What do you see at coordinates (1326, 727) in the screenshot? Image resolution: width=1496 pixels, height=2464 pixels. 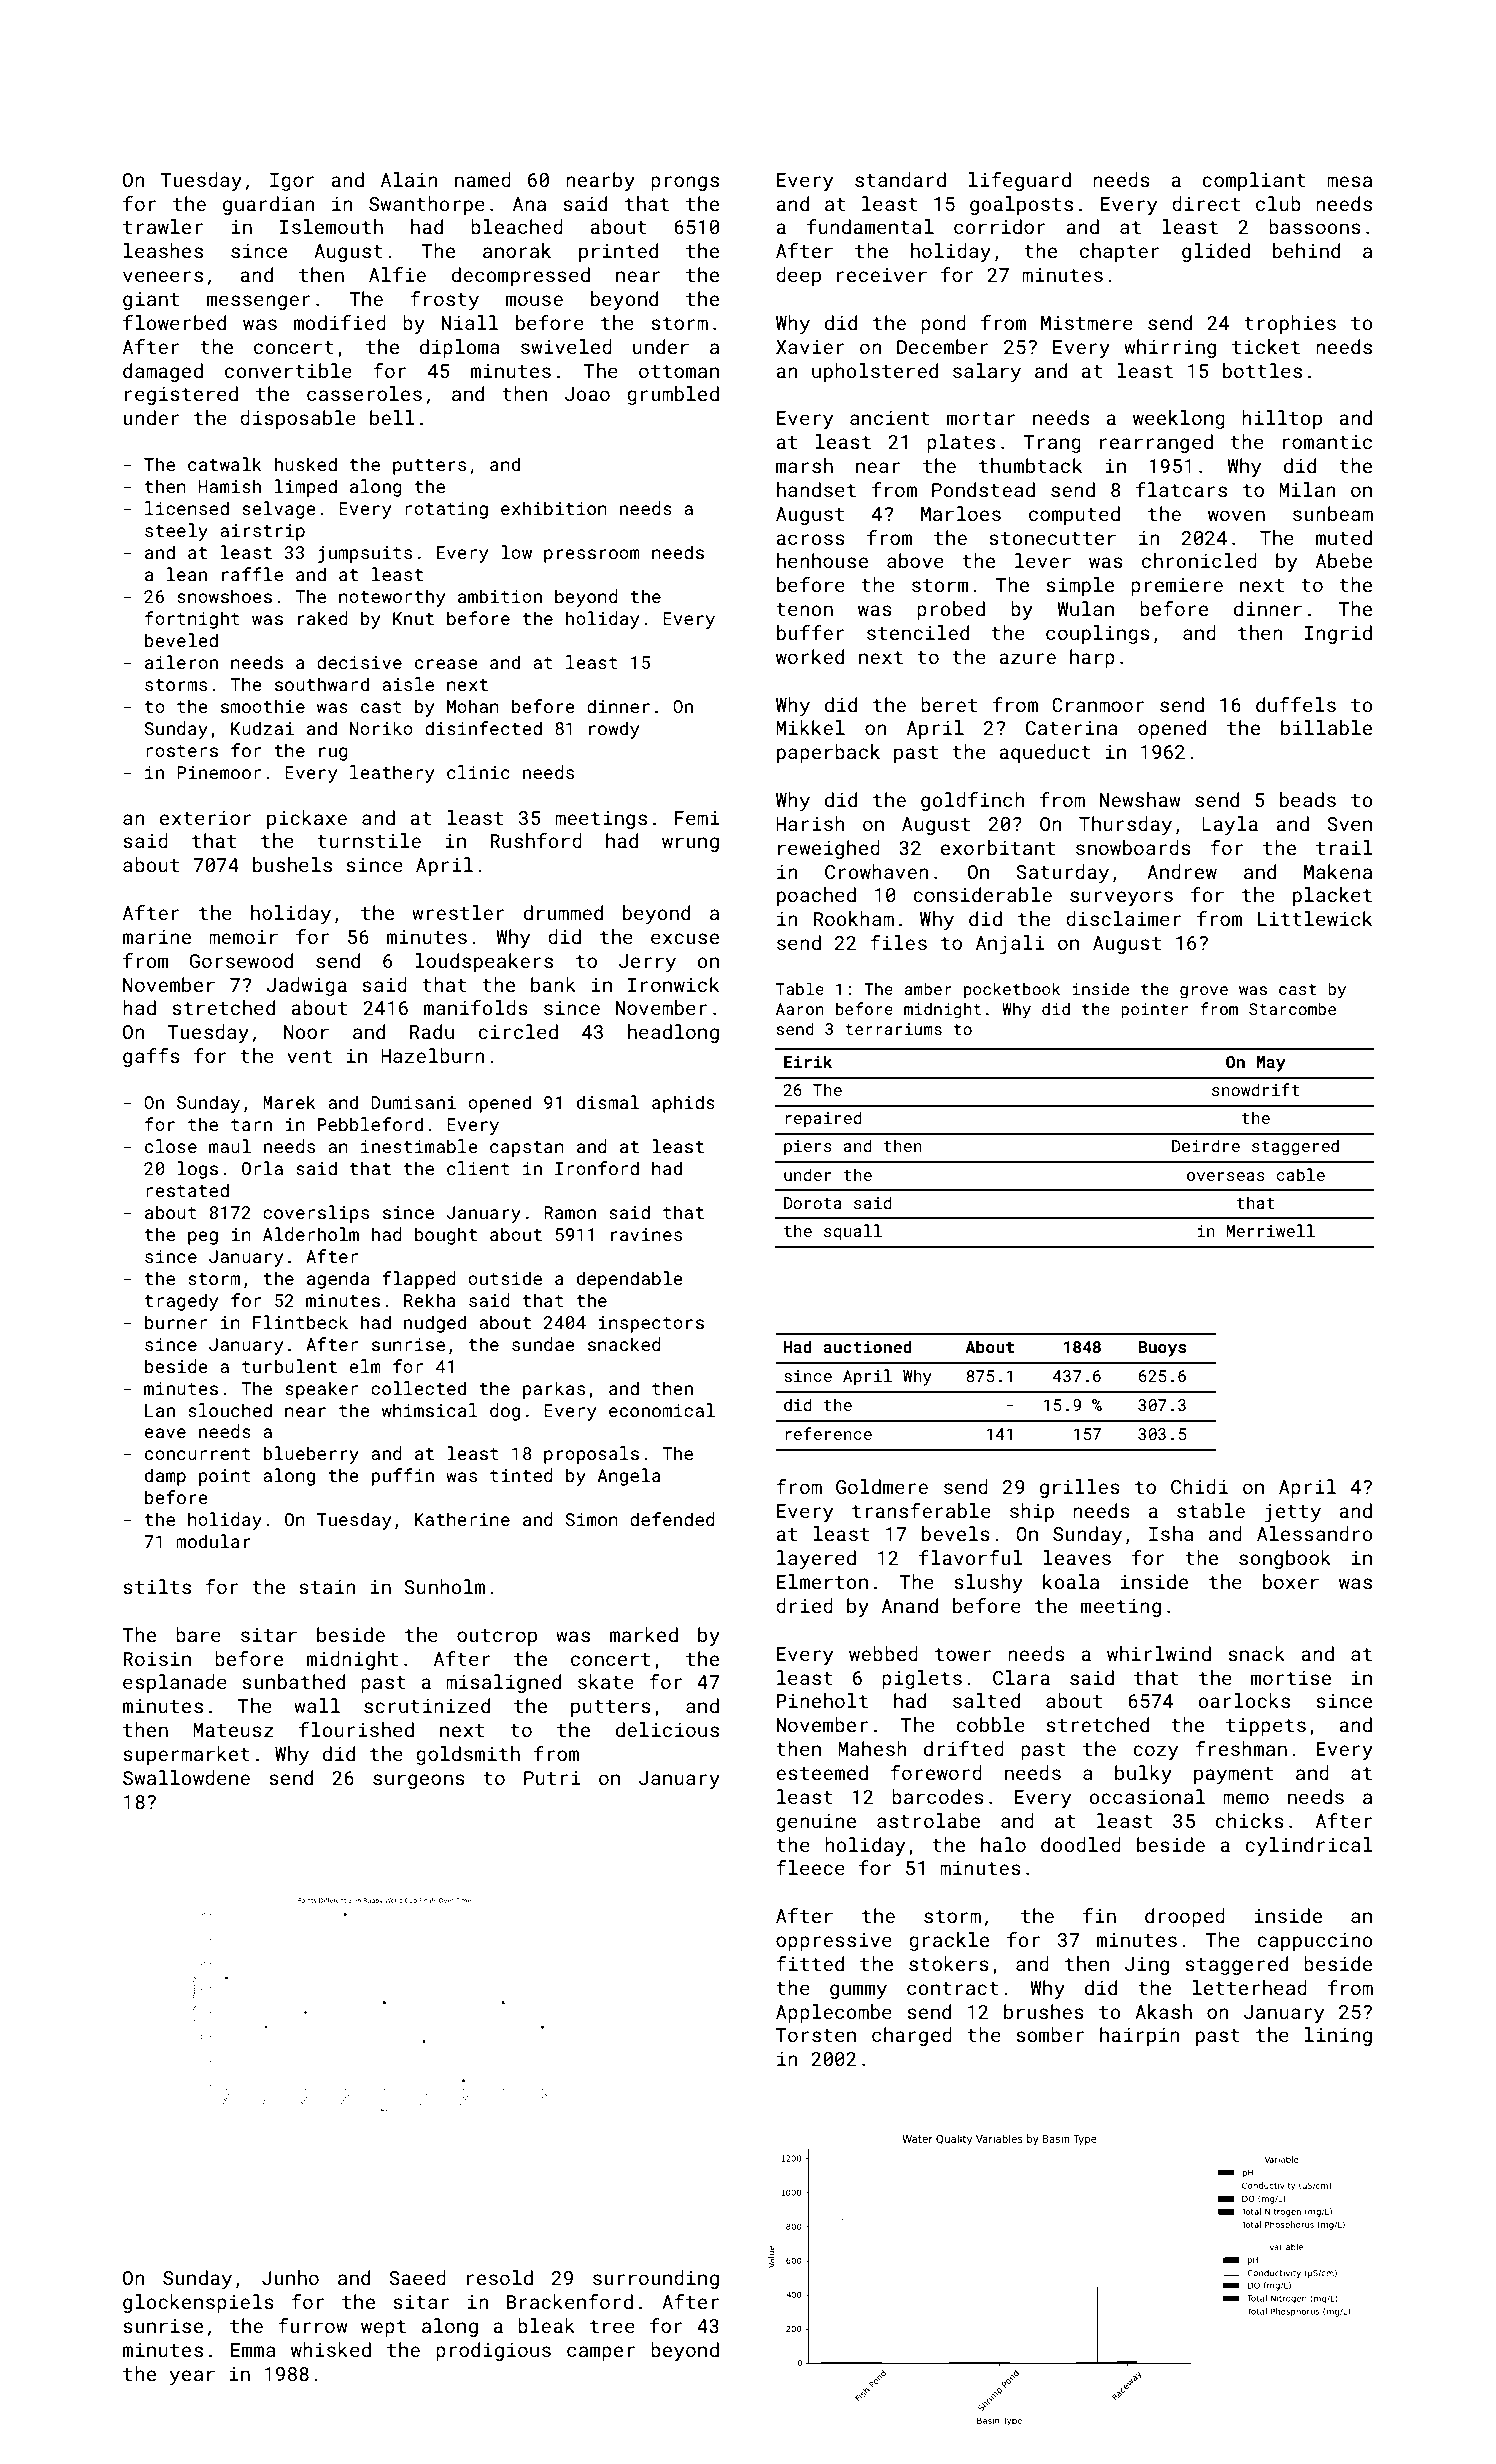 I see `billable` at bounding box center [1326, 727].
